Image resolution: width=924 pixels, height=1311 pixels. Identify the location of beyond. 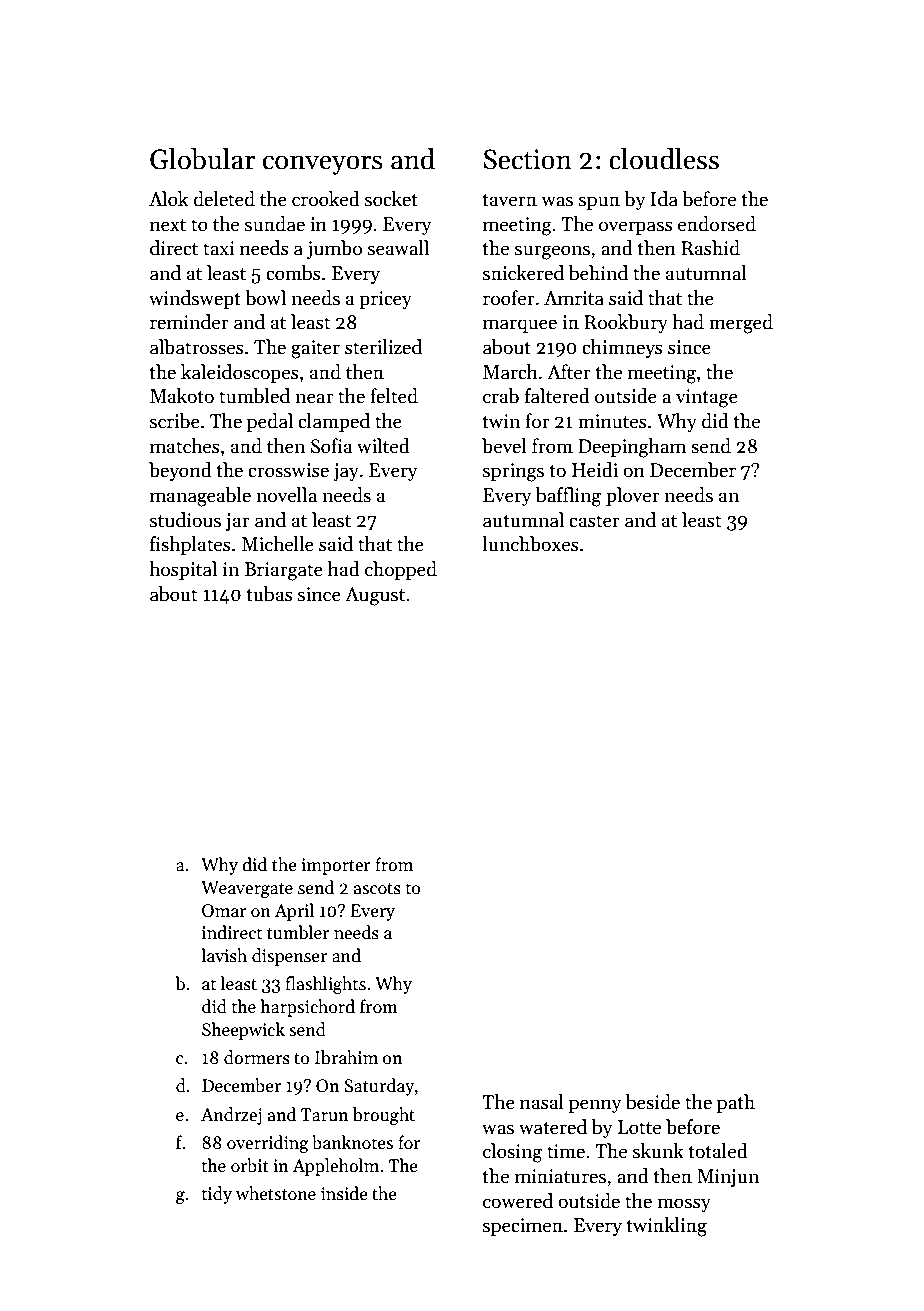
(180, 471).
